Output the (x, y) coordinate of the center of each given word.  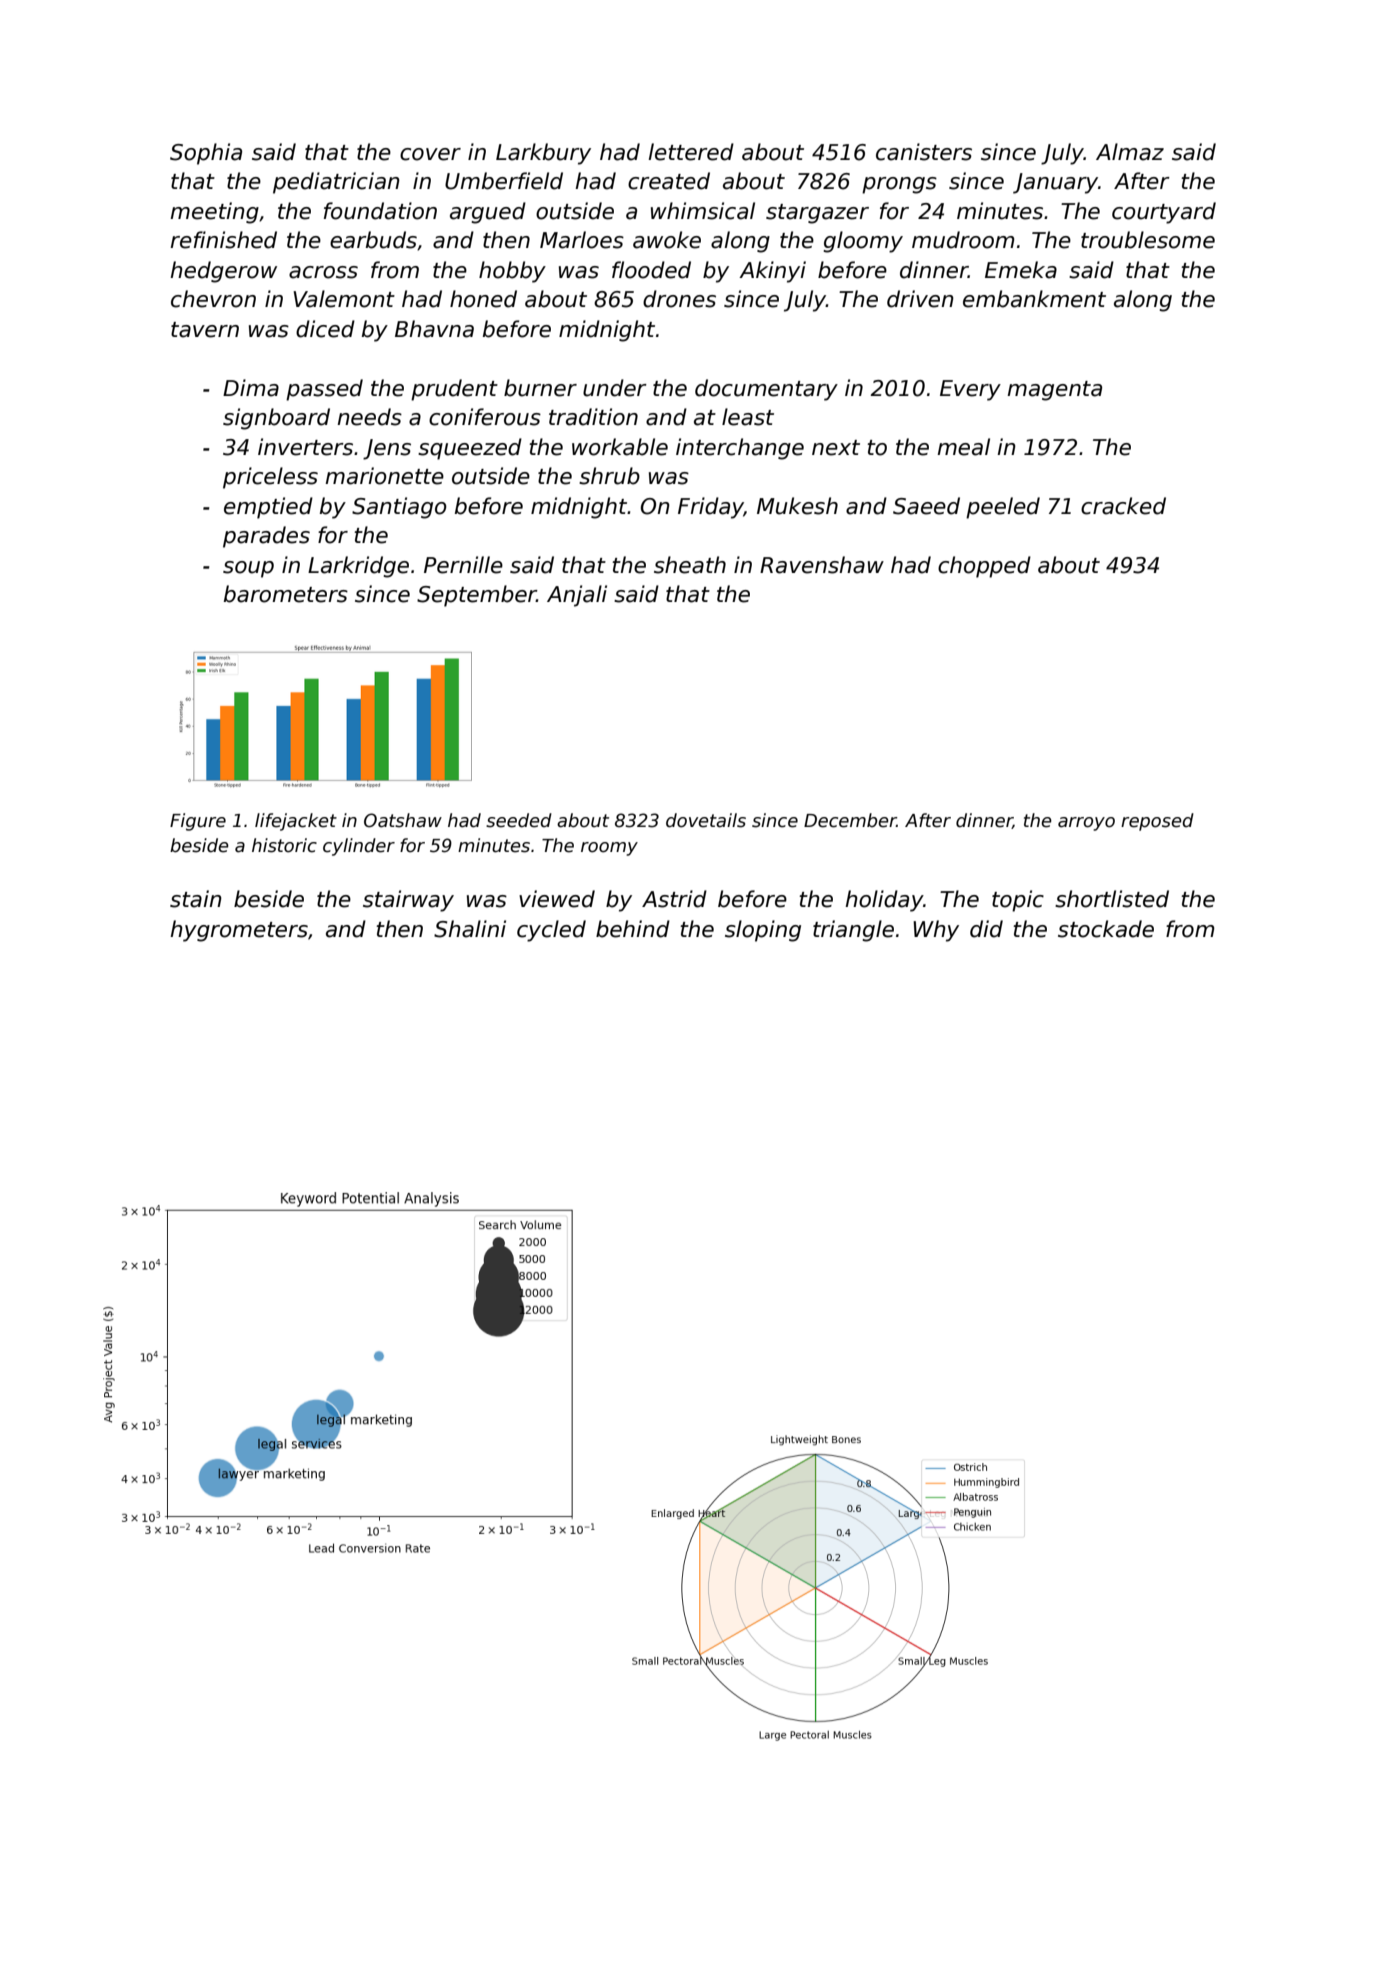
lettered (691, 152)
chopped (984, 567)
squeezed (470, 449)
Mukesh (797, 506)
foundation (380, 211)
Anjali (577, 596)
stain (196, 899)
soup (248, 569)
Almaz (1130, 152)
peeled (1003, 508)
